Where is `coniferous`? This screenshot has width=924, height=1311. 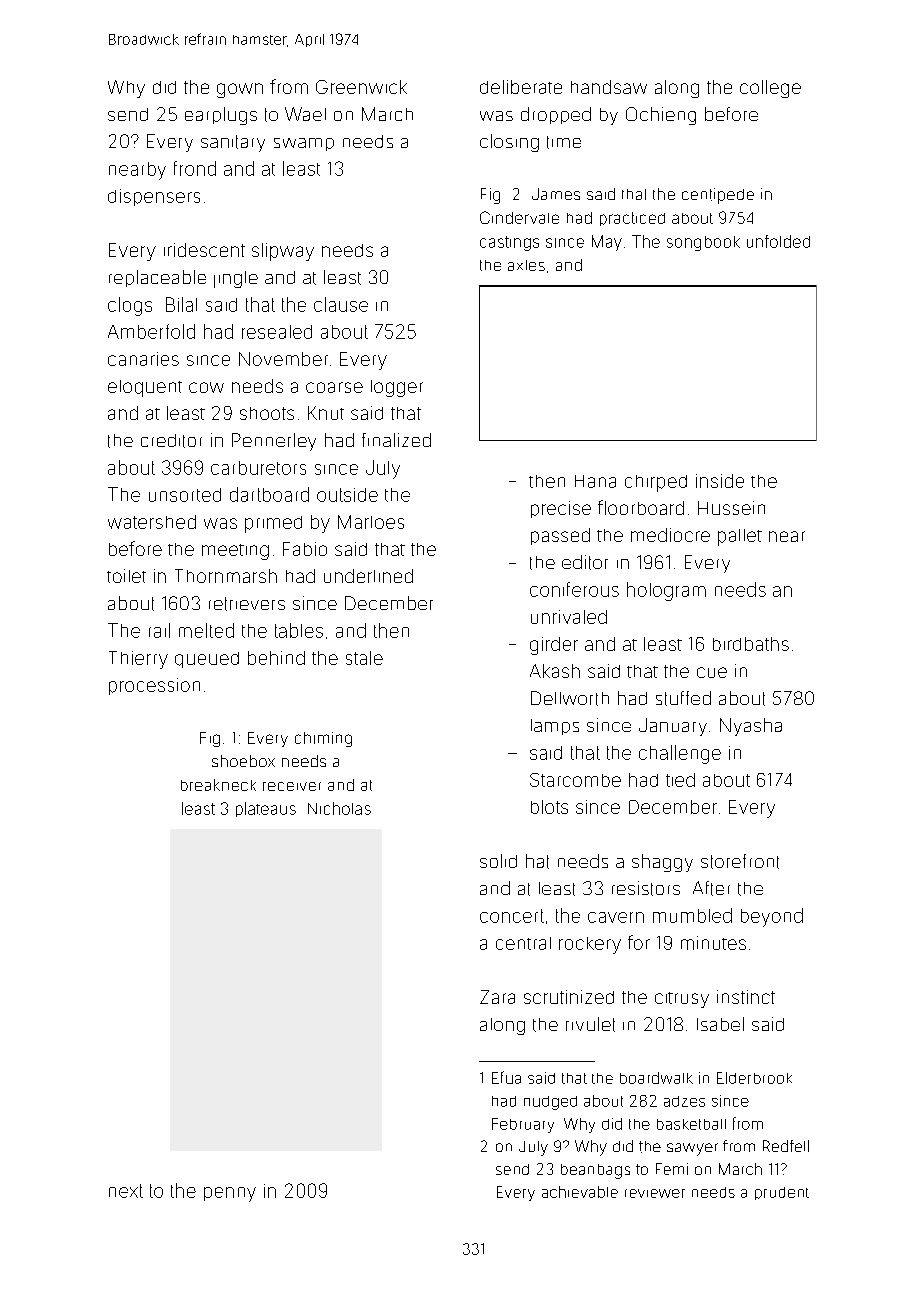 coniferous is located at coordinates (574, 589).
